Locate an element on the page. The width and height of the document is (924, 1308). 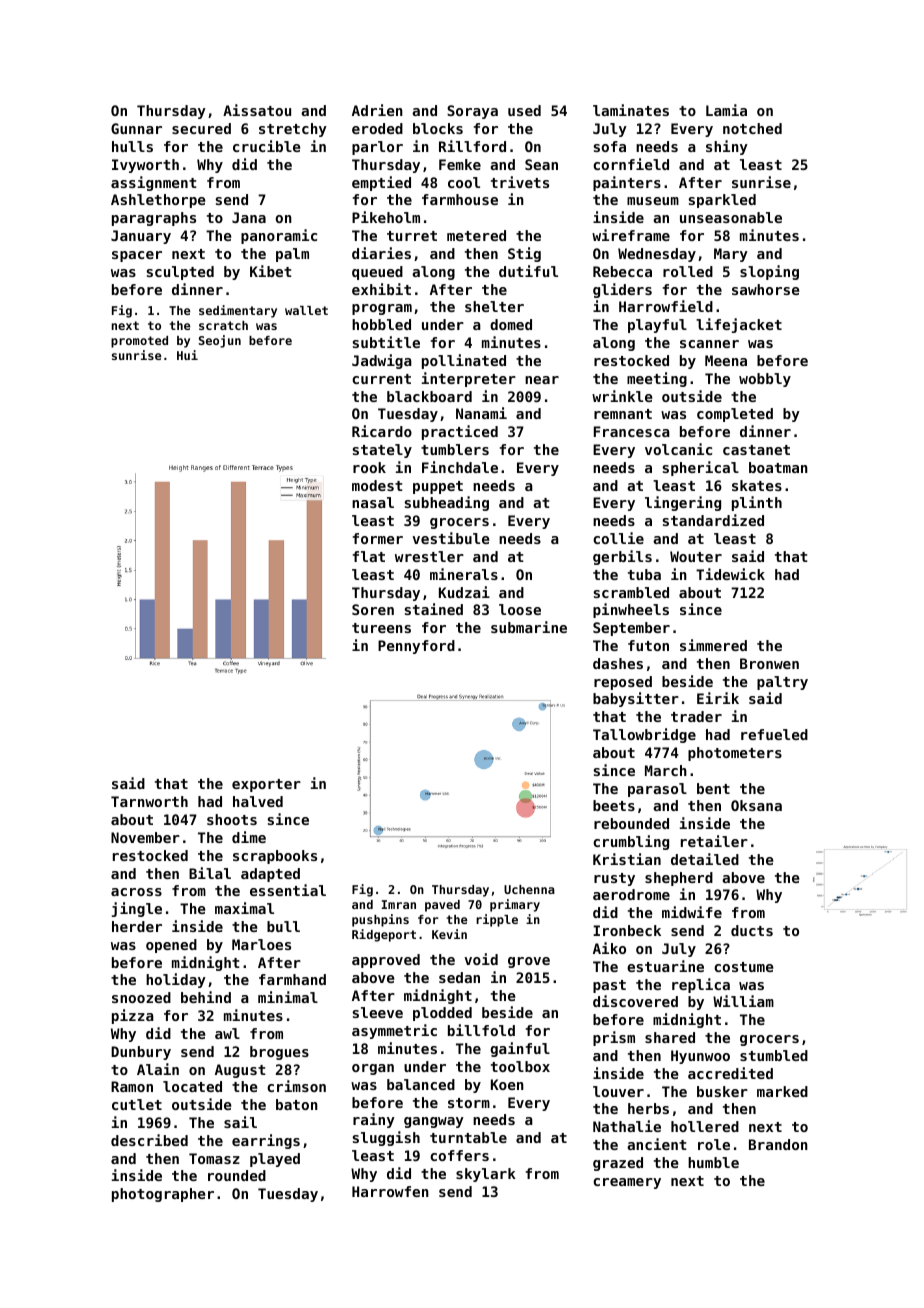
exporter is located at coordinates (266, 785).
